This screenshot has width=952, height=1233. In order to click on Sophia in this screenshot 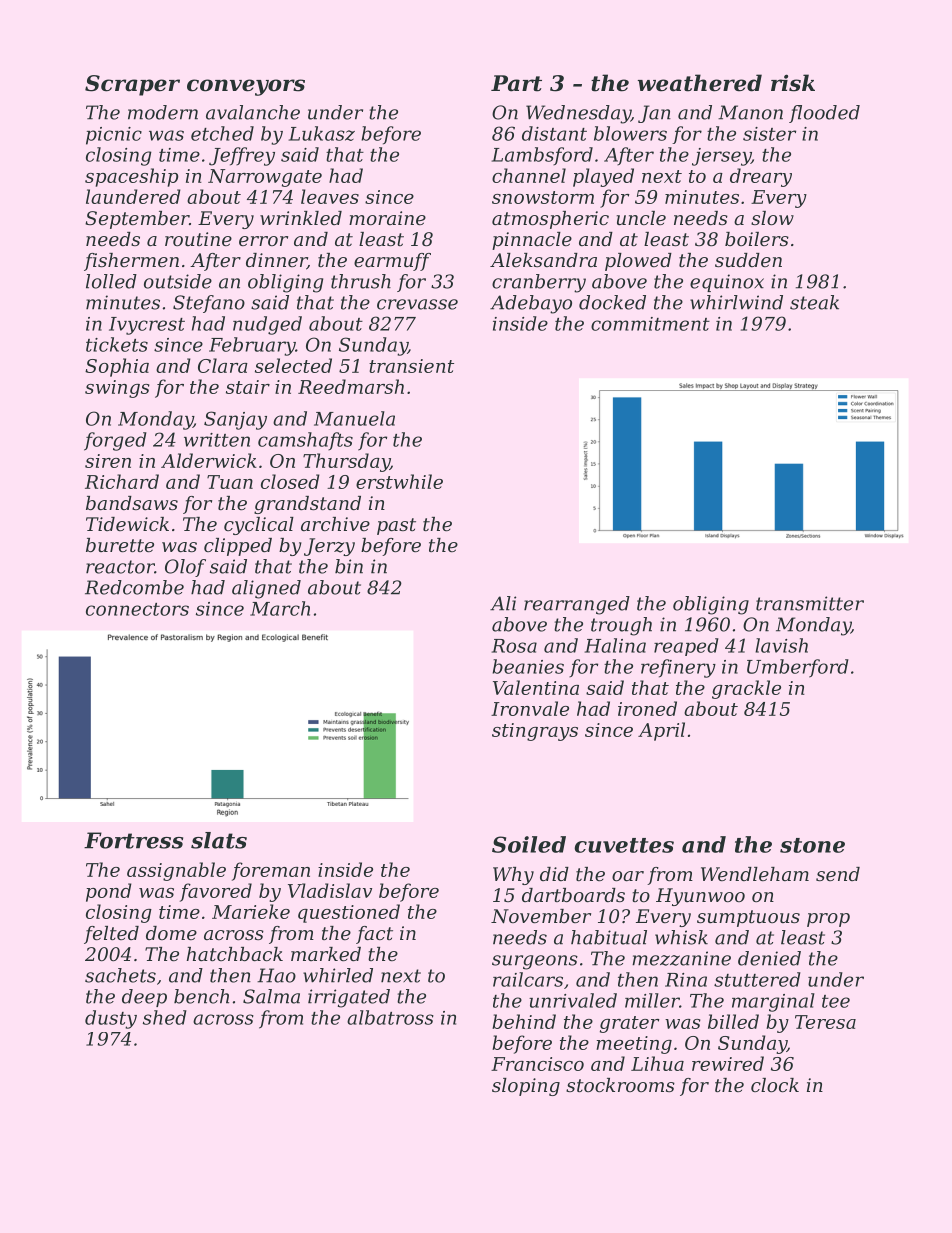, I will do `click(117, 367)`.
